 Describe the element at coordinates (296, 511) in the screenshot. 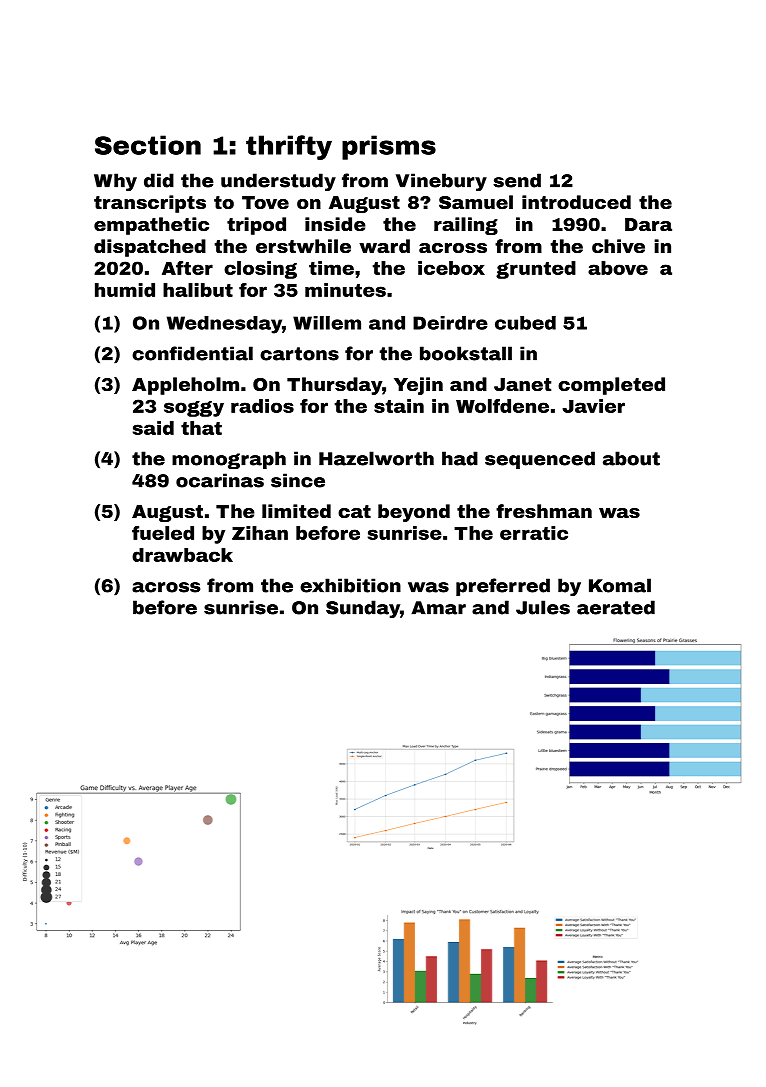

I see `limited` at that location.
